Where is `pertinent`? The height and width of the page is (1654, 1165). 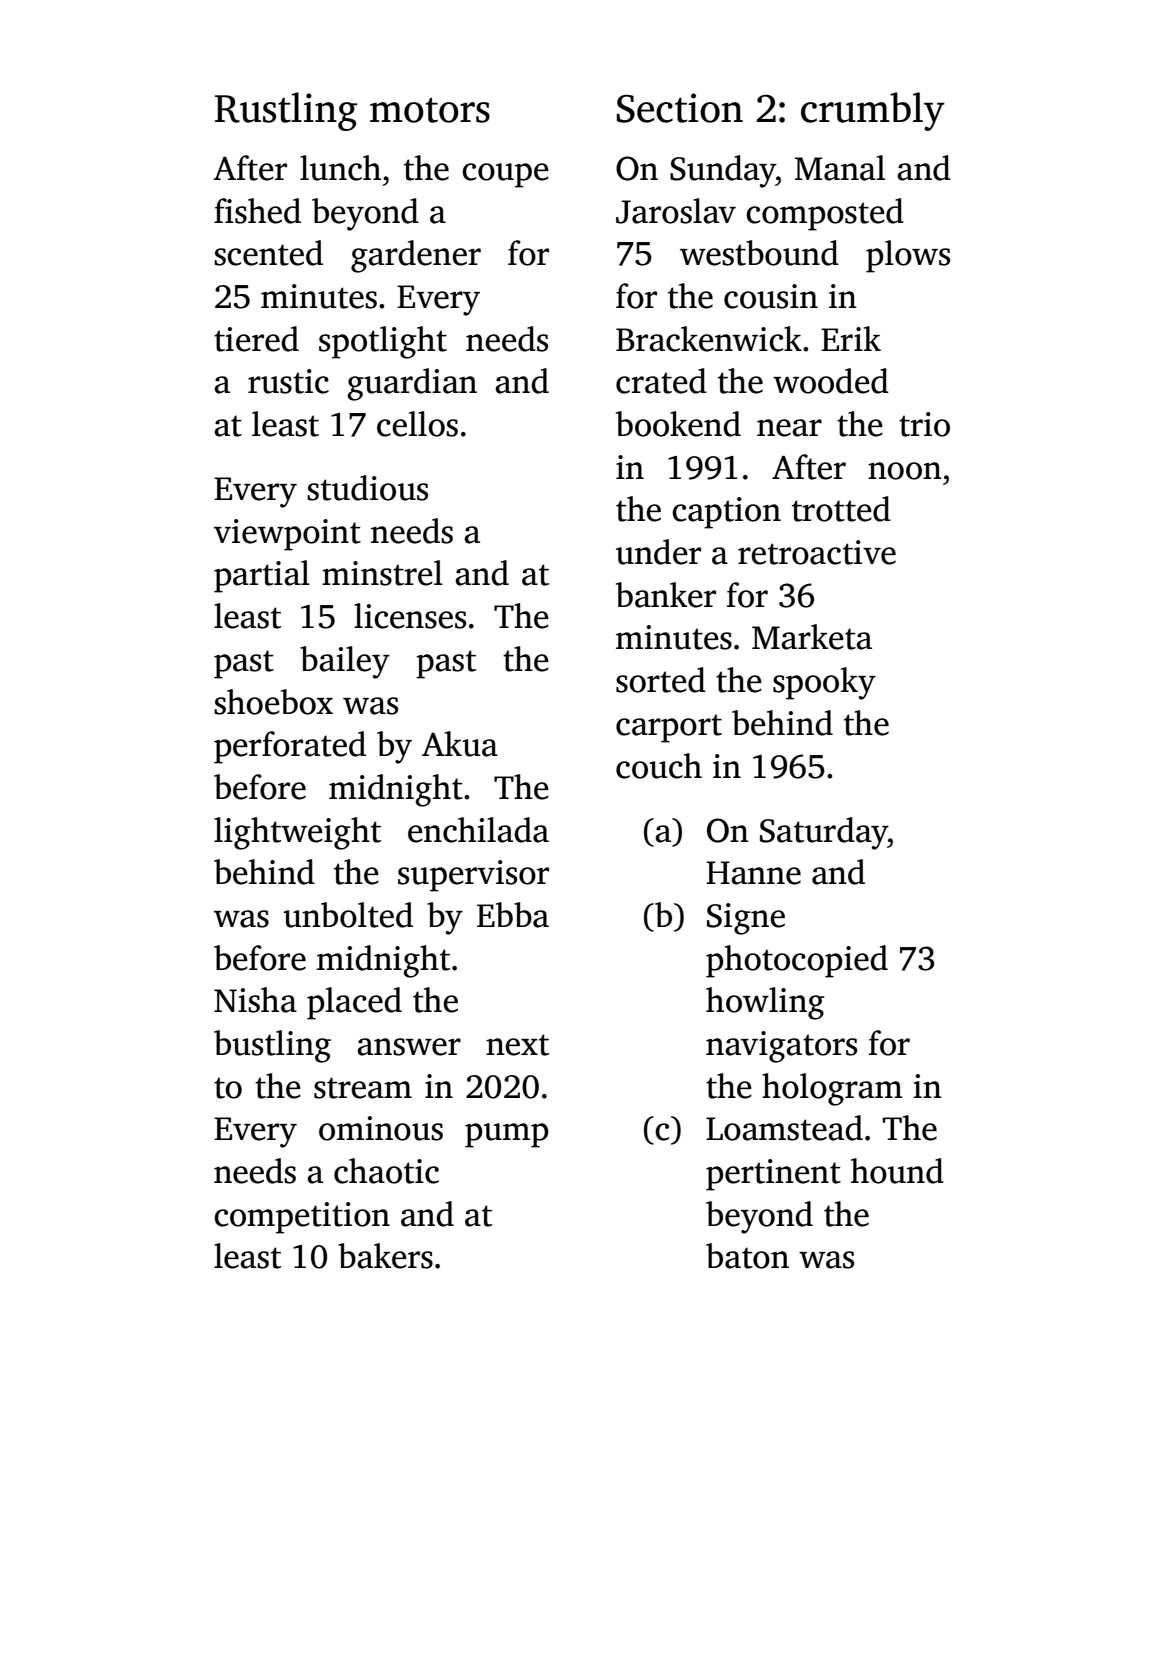
pertinent is located at coordinates (773, 1175).
